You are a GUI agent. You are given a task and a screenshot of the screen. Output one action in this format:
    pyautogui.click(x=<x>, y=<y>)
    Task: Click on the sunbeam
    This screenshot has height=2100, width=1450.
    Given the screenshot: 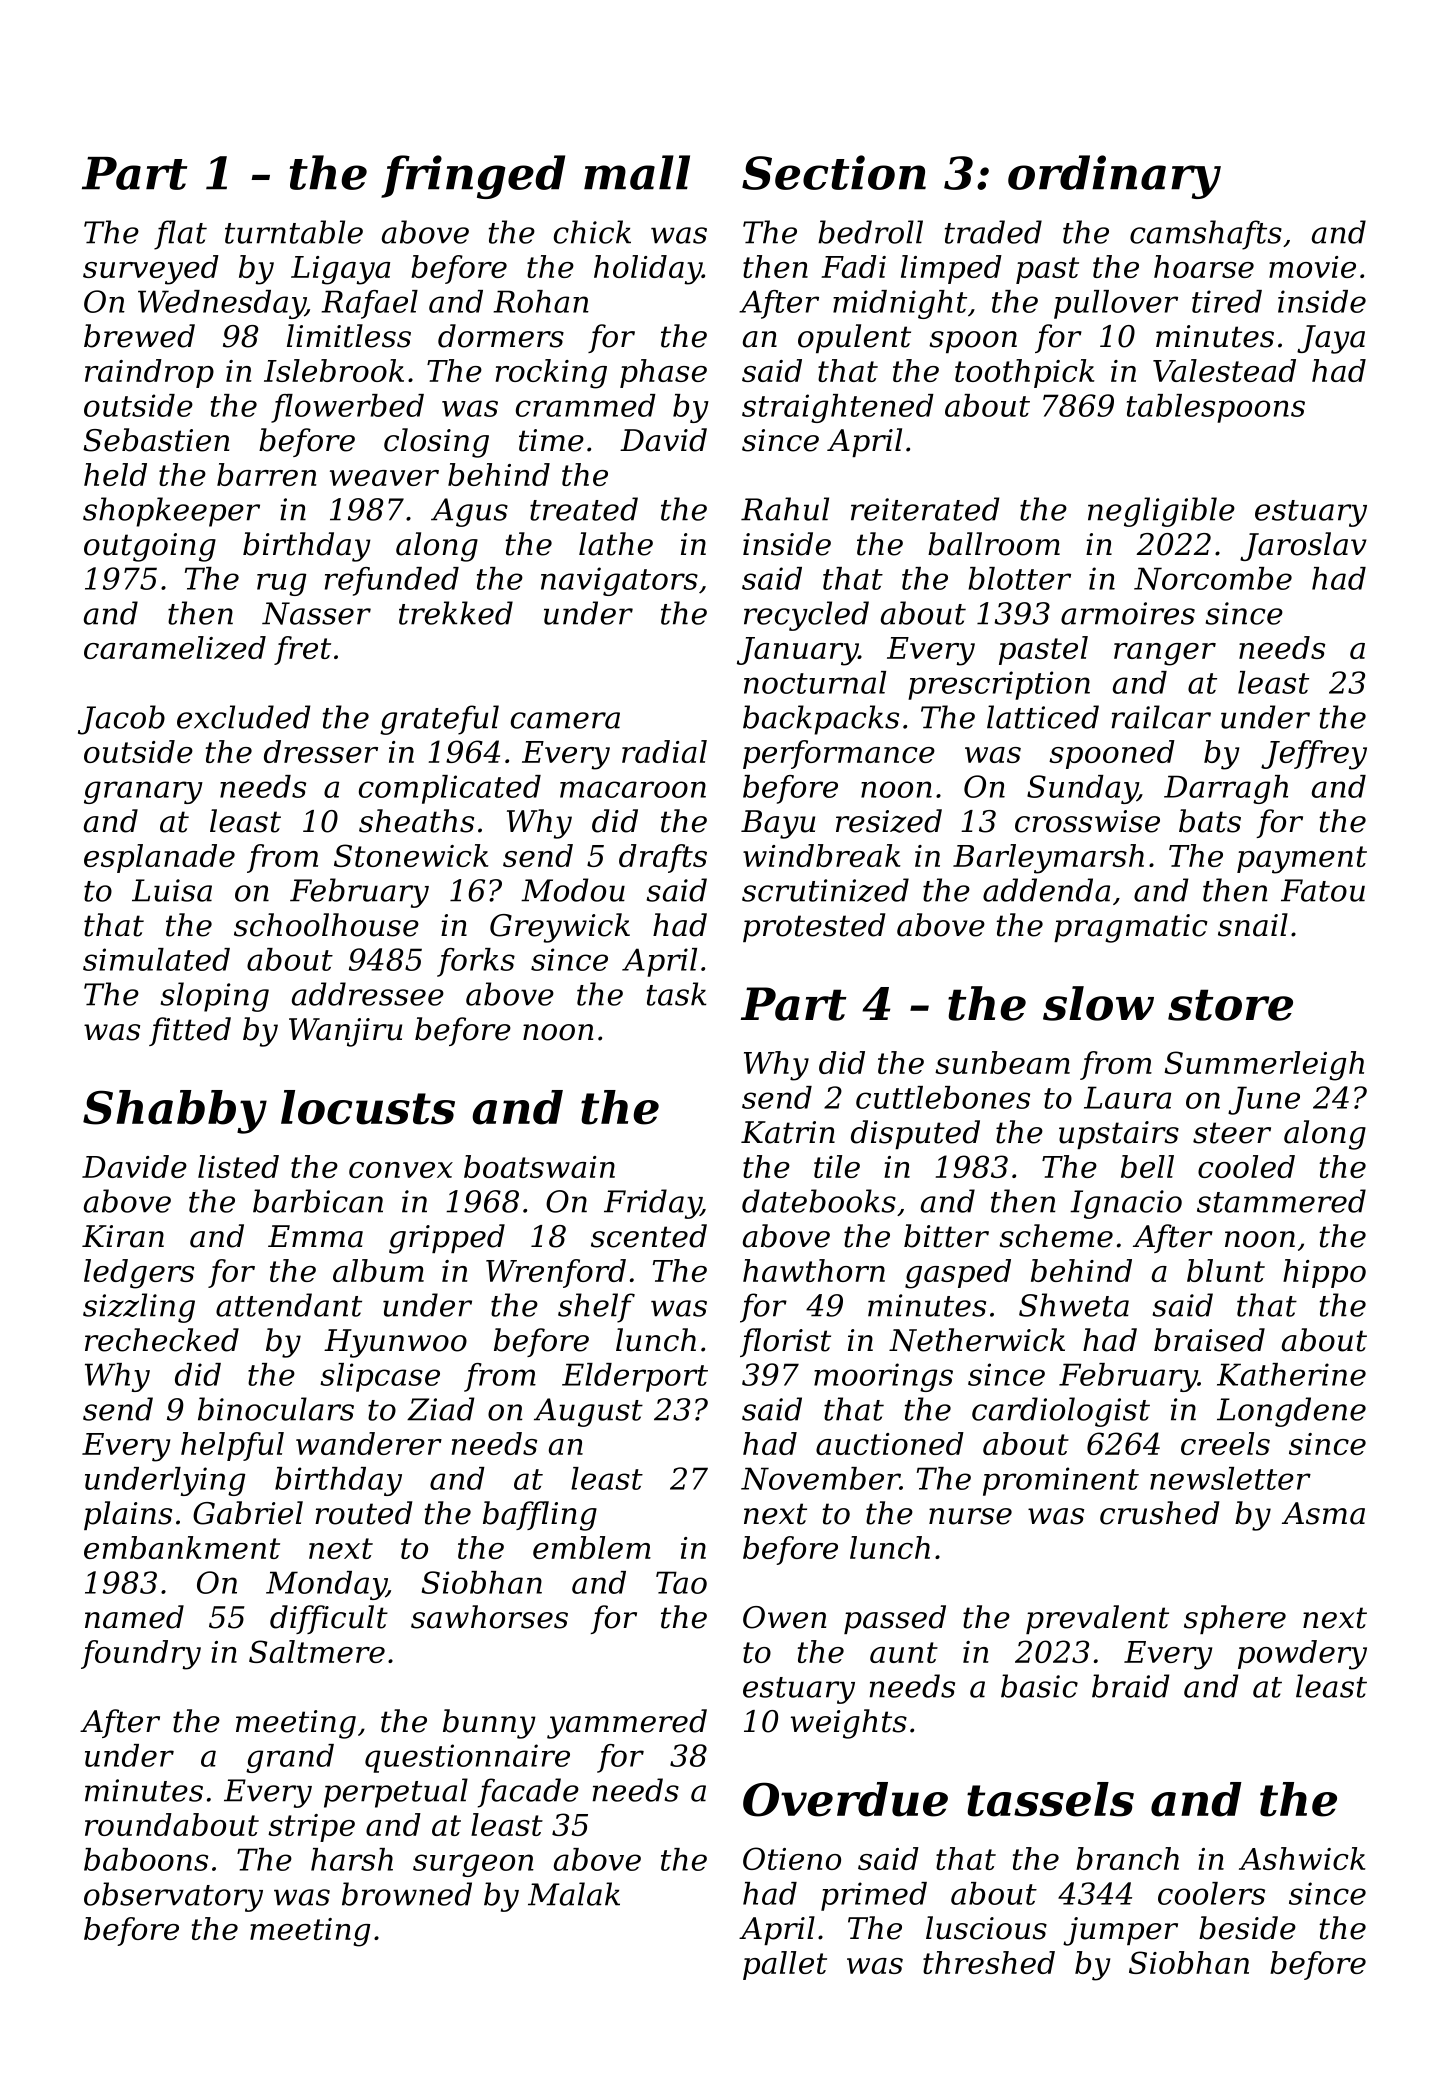 What is the action you would take?
    pyautogui.click(x=1002, y=1062)
